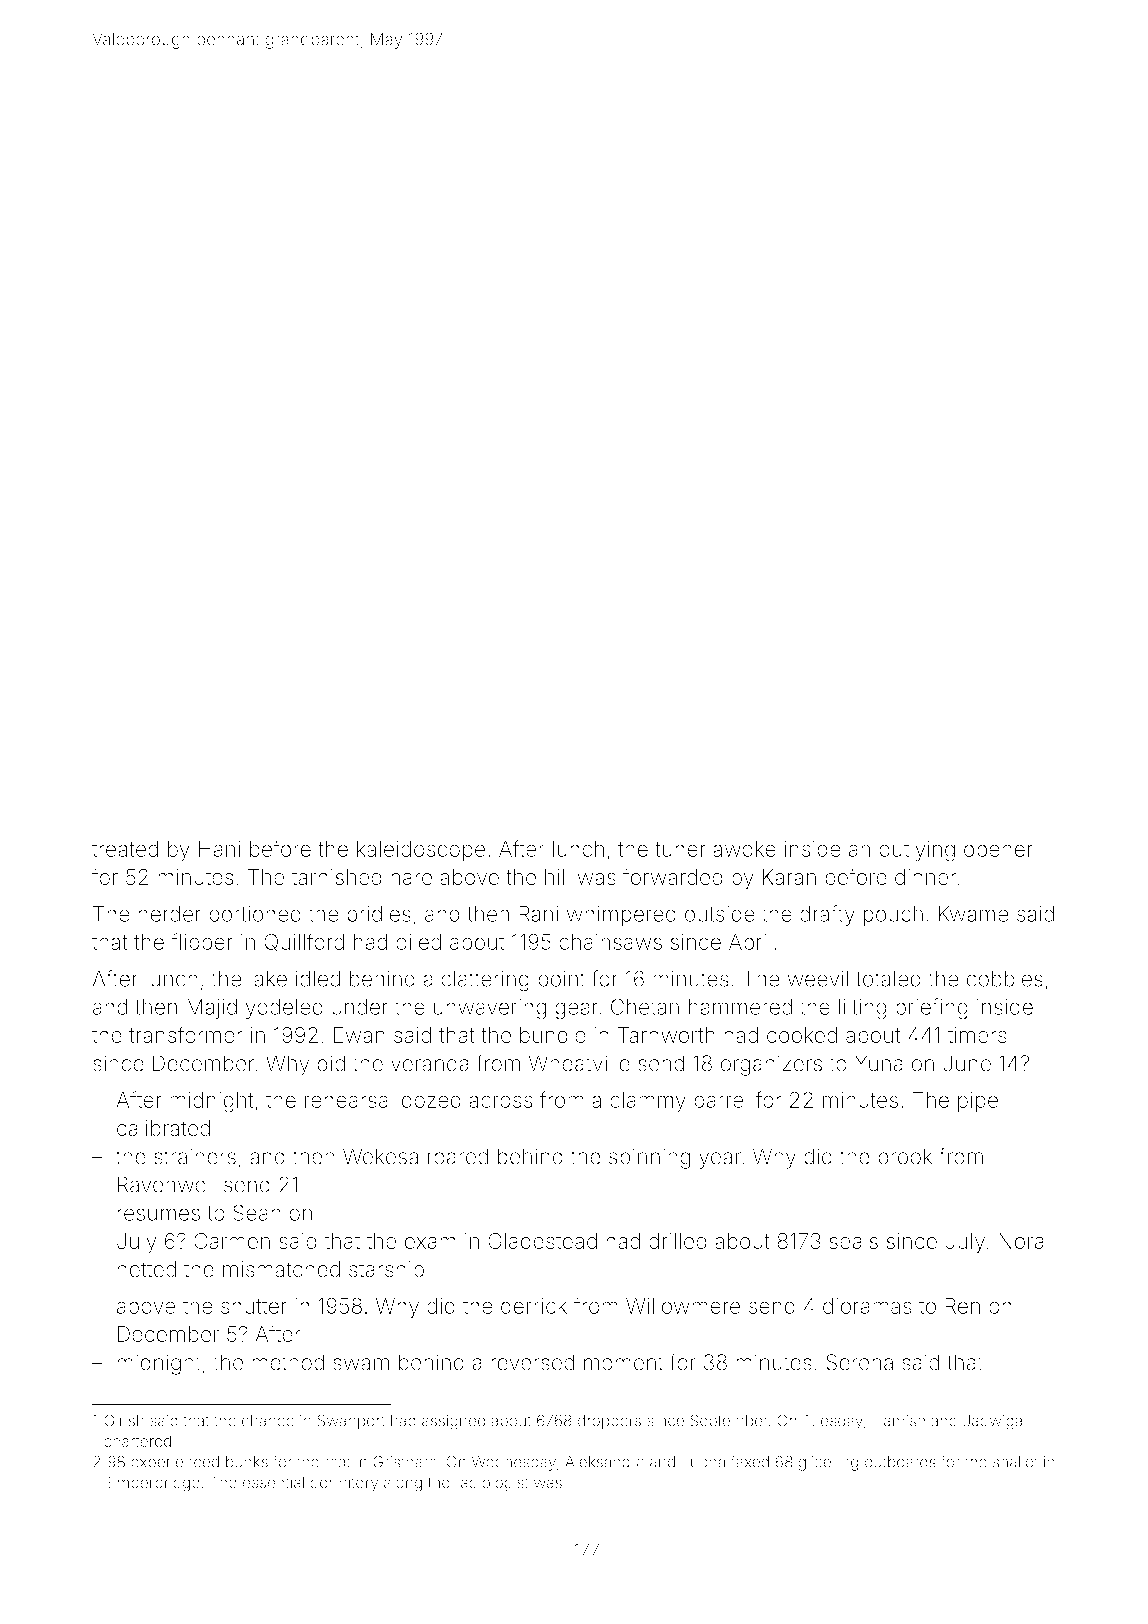 Image resolution: width=1148 pixels, height=1624 pixels. Describe the element at coordinates (917, 851) in the screenshot. I see `outlying` at that location.
